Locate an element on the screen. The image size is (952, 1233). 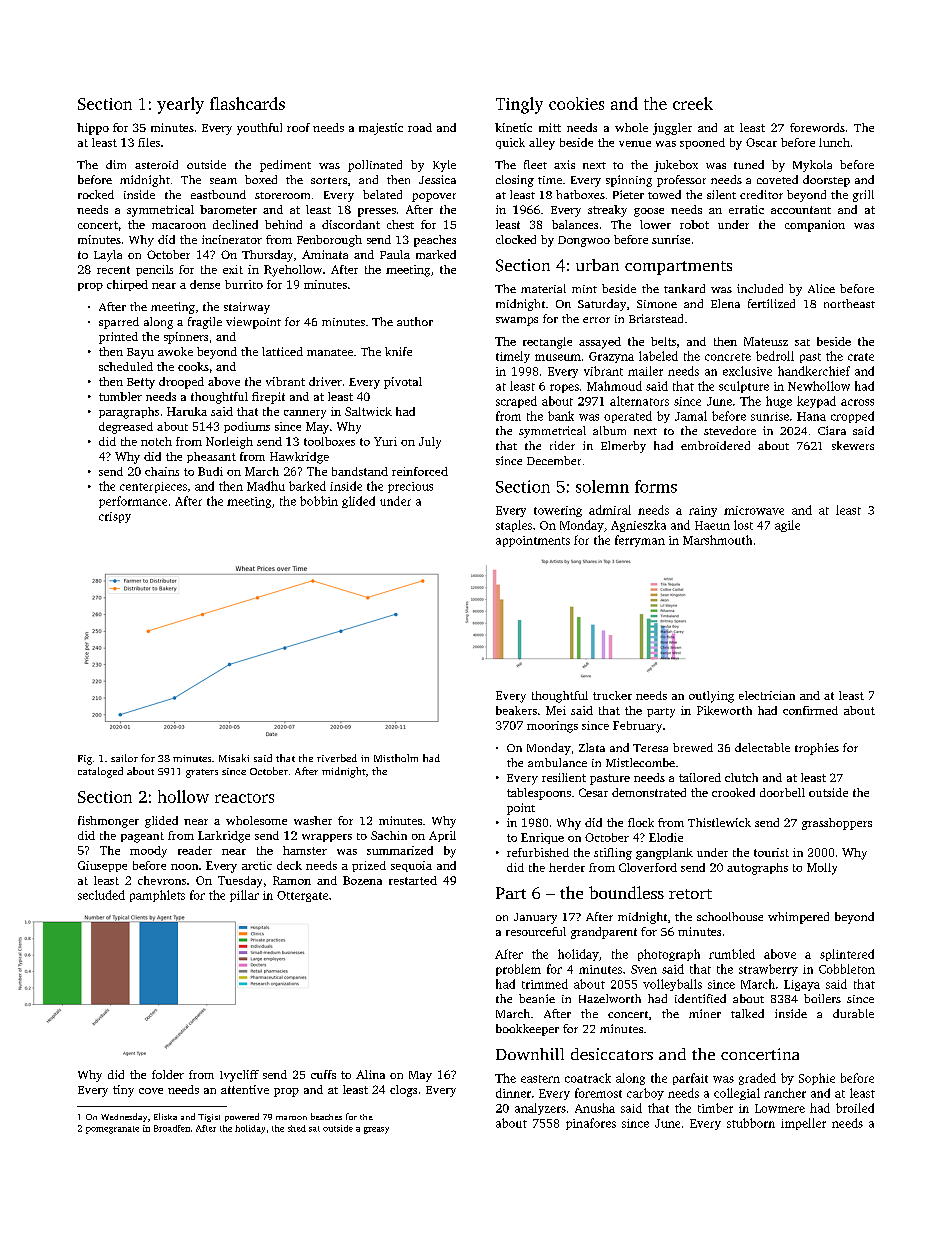
folder is located at coordinates (168, 1074).
